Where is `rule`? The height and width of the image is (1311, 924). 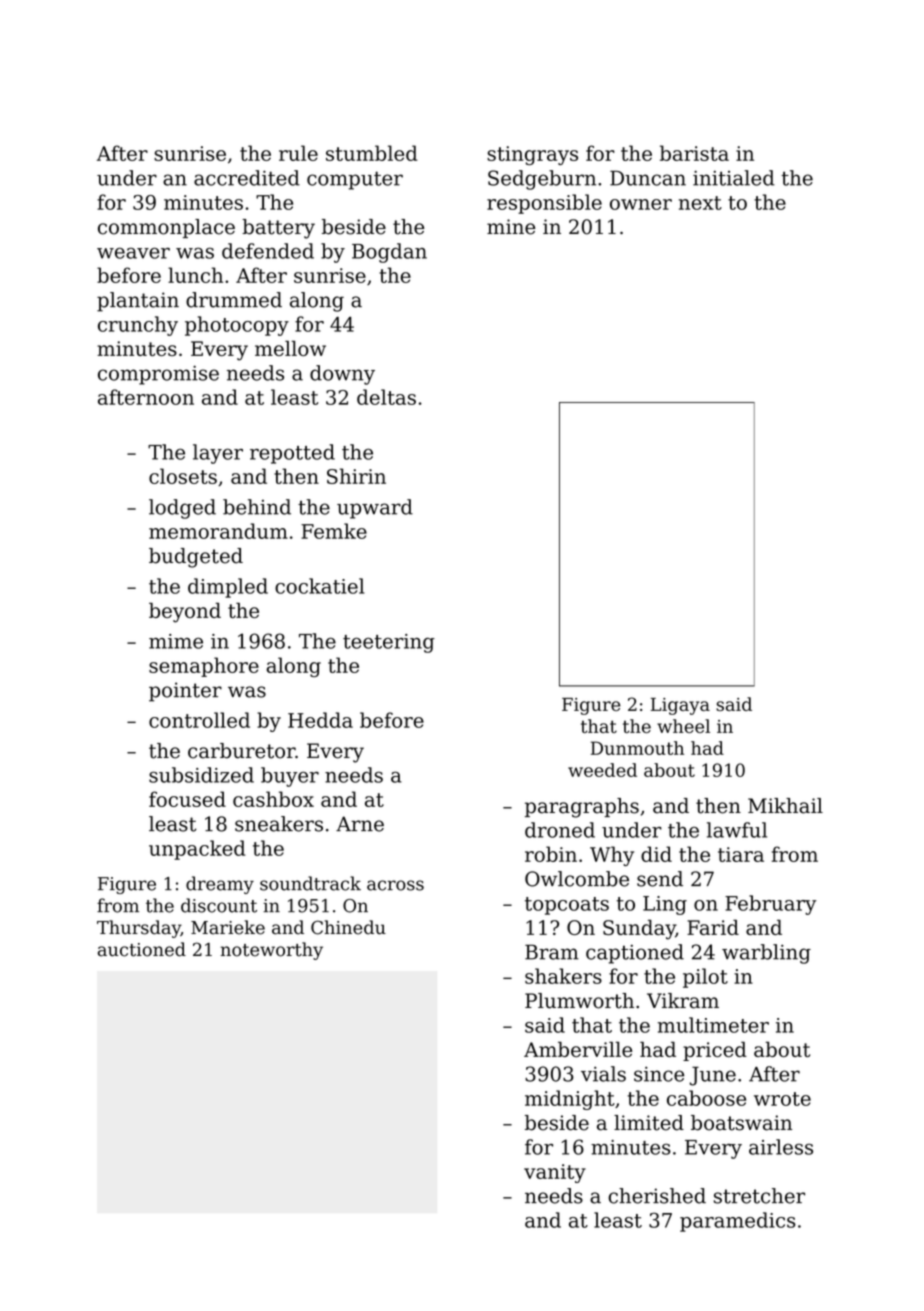
rule is located at coordinates (298, 153).
